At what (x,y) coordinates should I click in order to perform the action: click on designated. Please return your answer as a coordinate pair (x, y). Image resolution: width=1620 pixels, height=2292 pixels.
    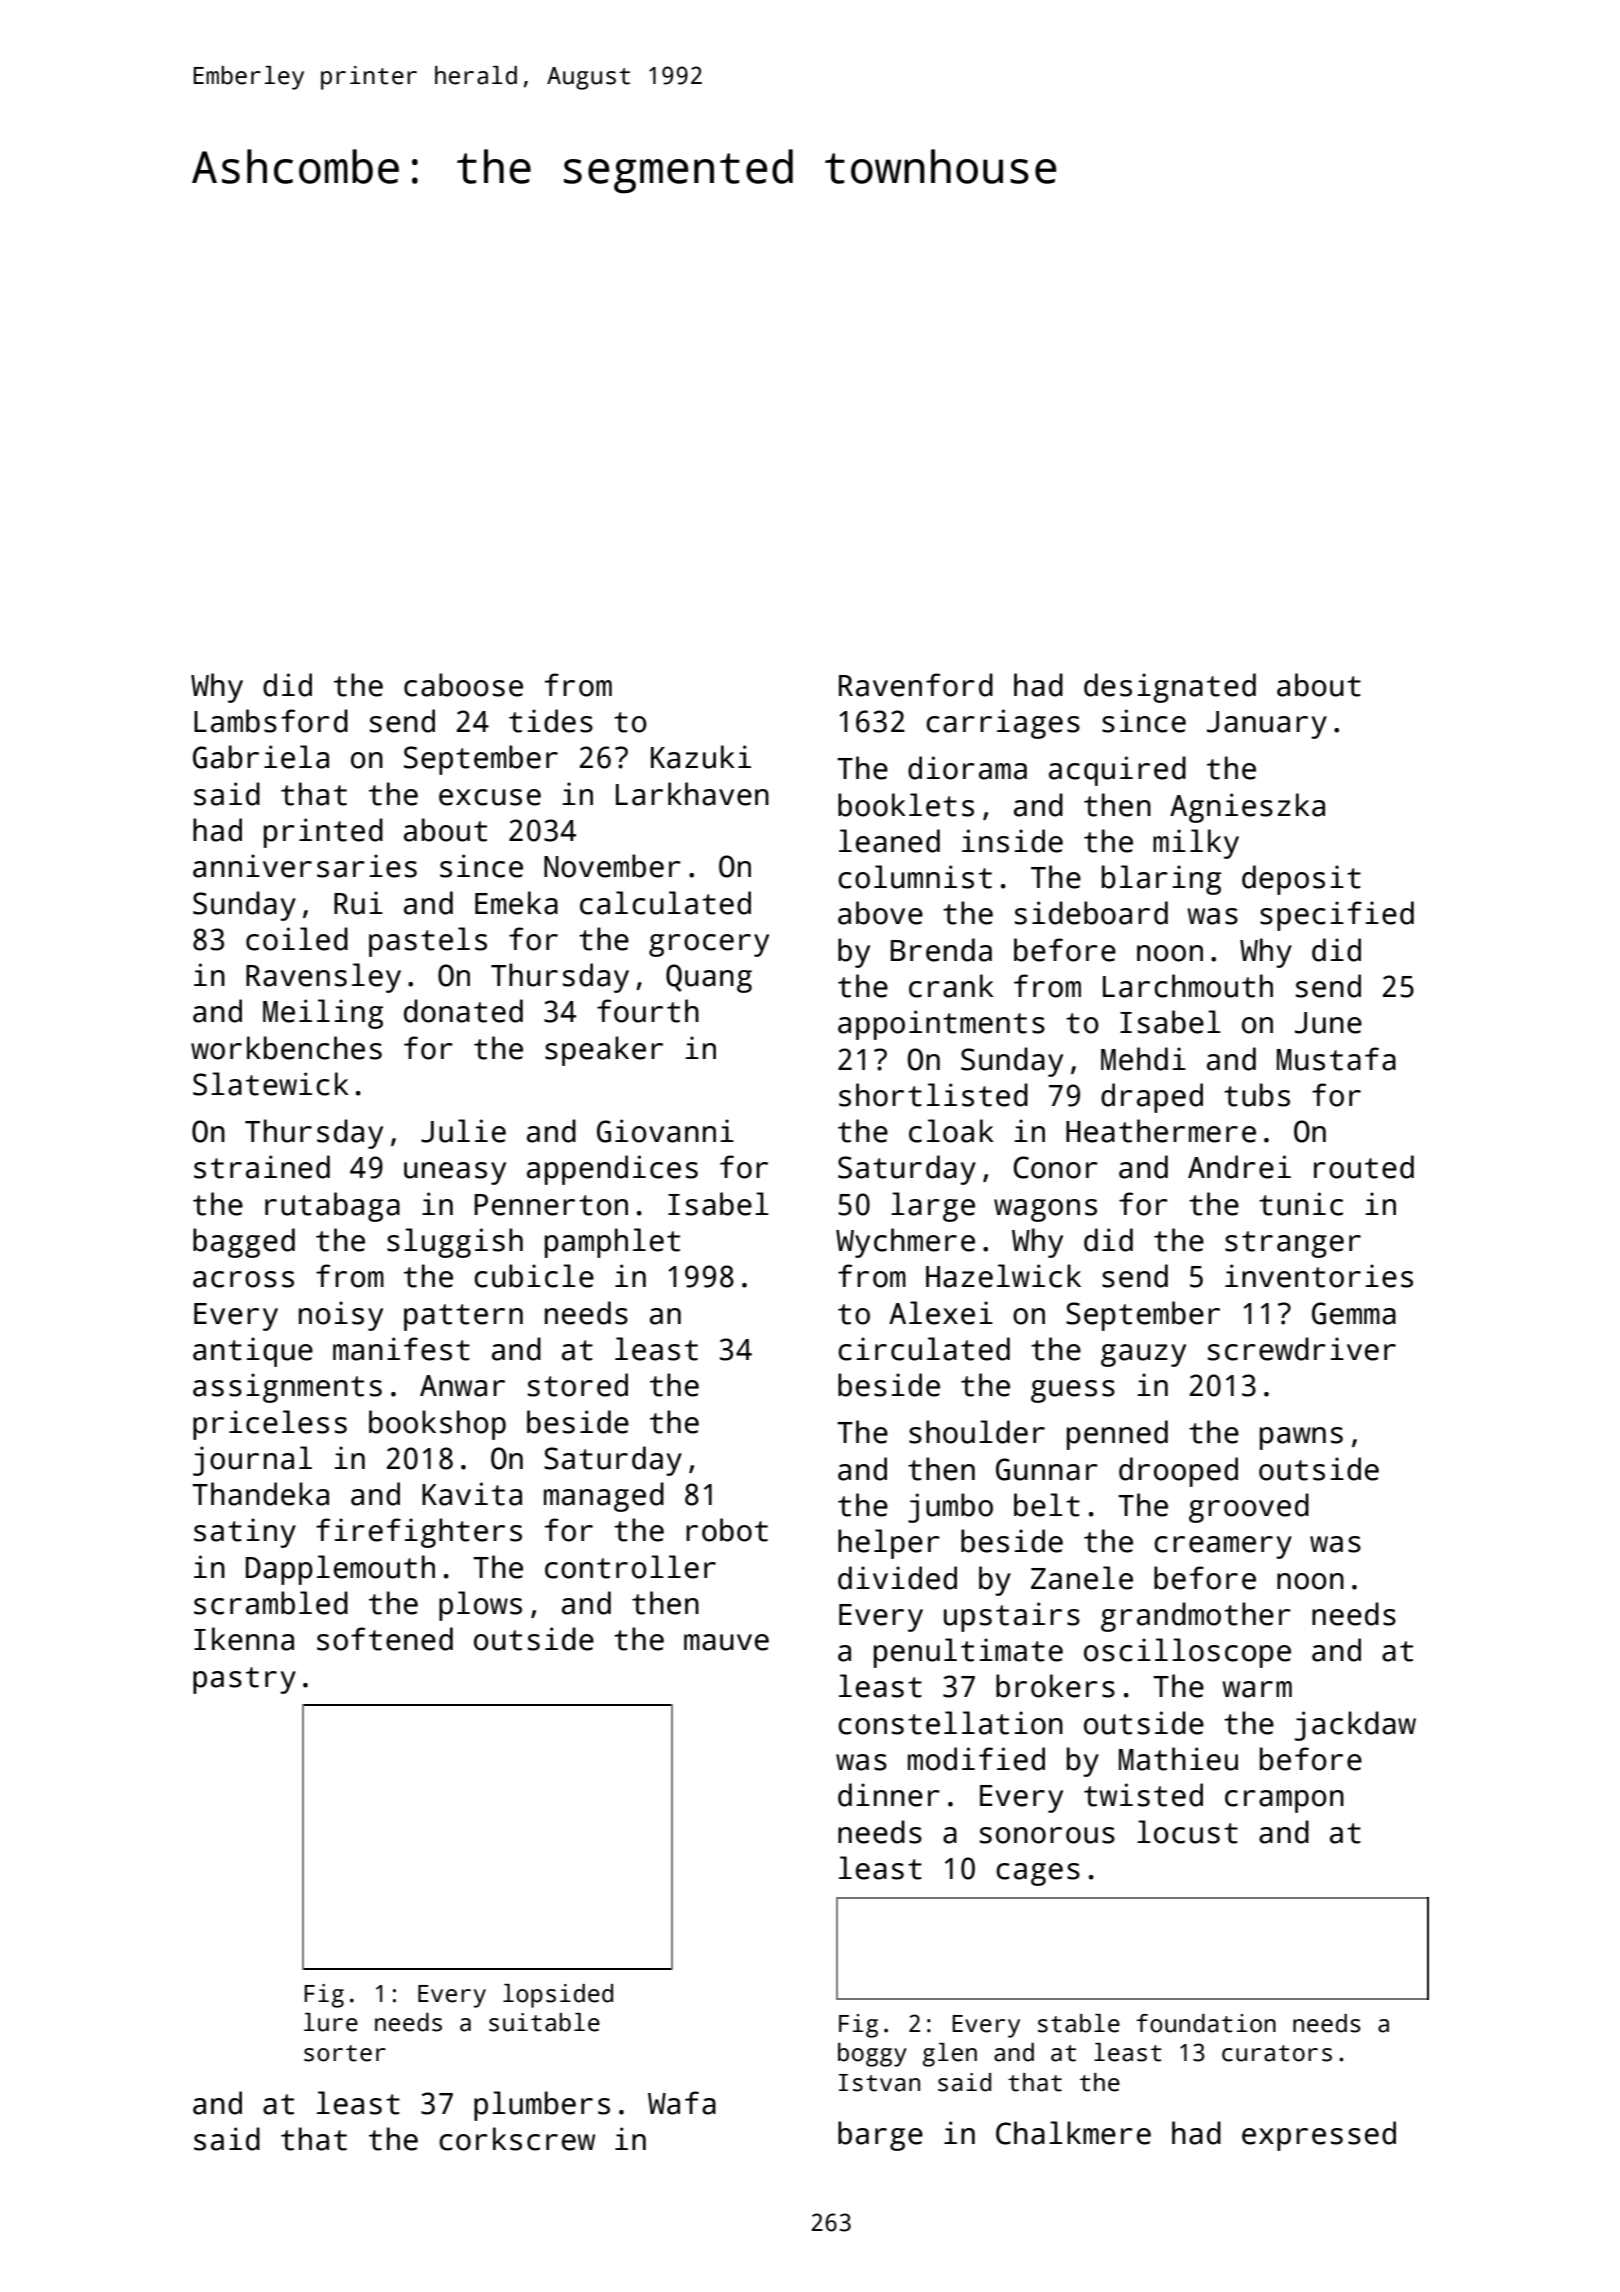
    Looking at the image, I should click on (1170, 688).
